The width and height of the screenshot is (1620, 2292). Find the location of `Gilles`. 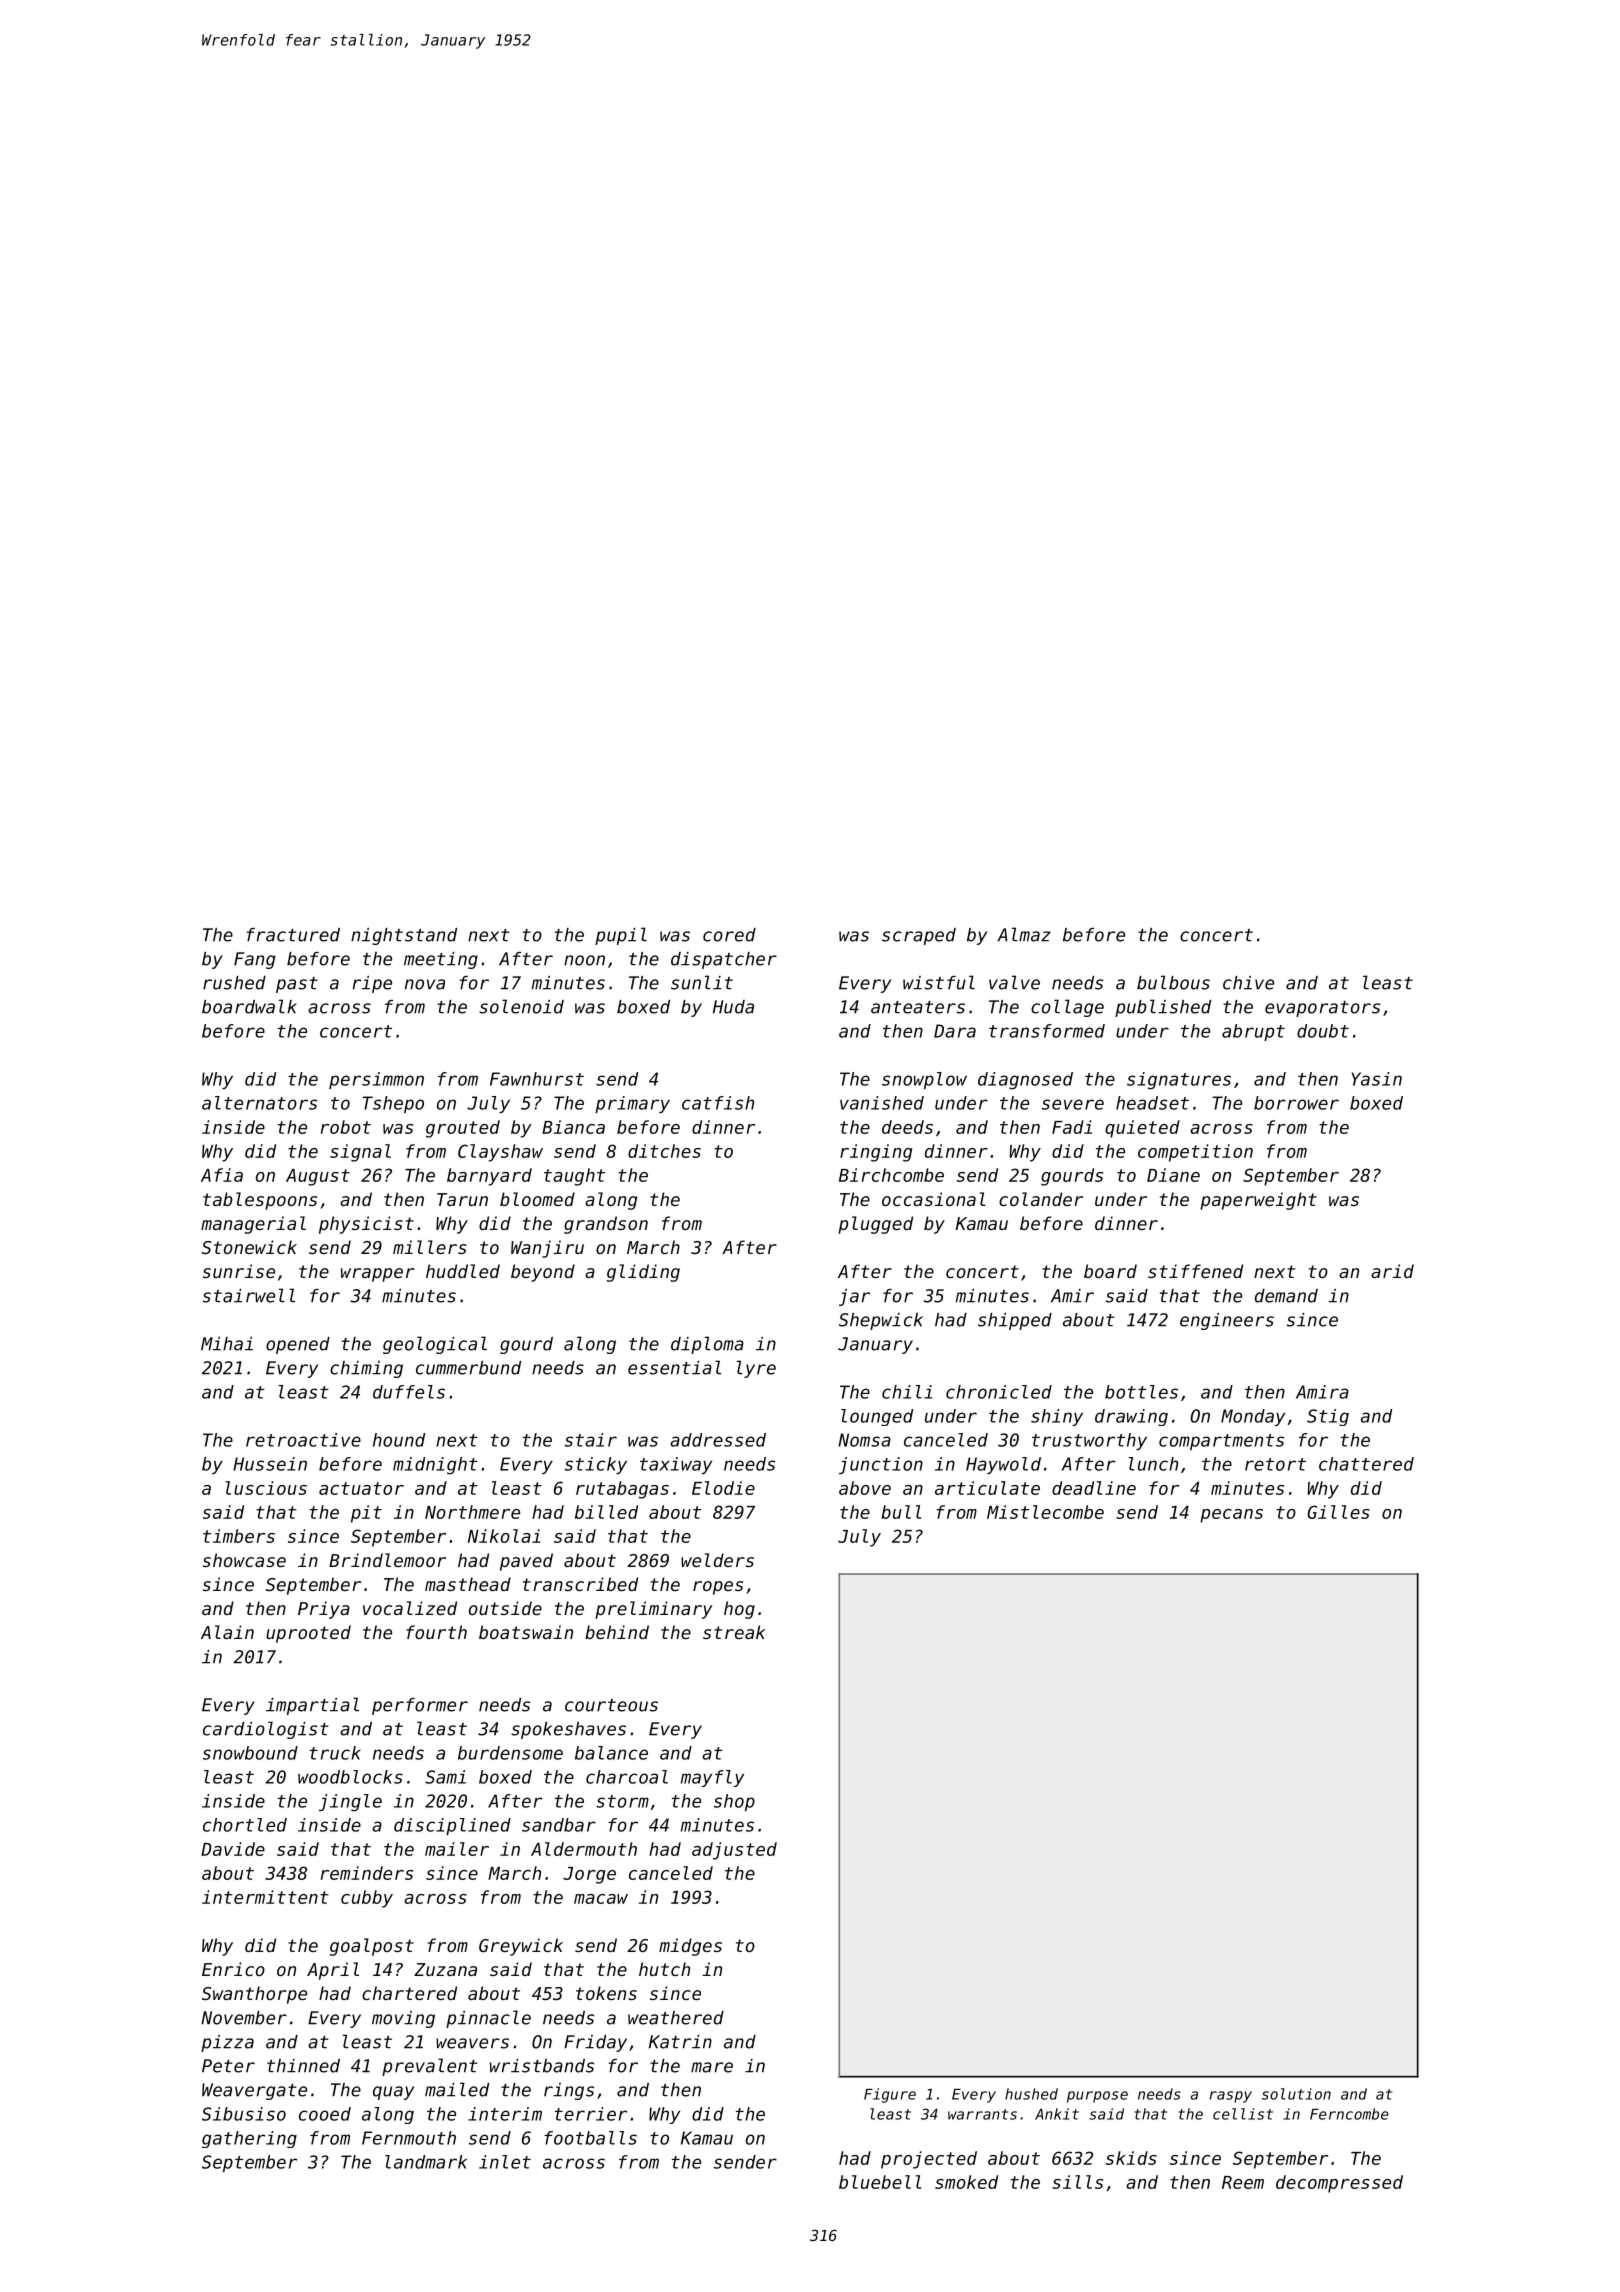

Gilles is located at coordinates (1338, 1512).
